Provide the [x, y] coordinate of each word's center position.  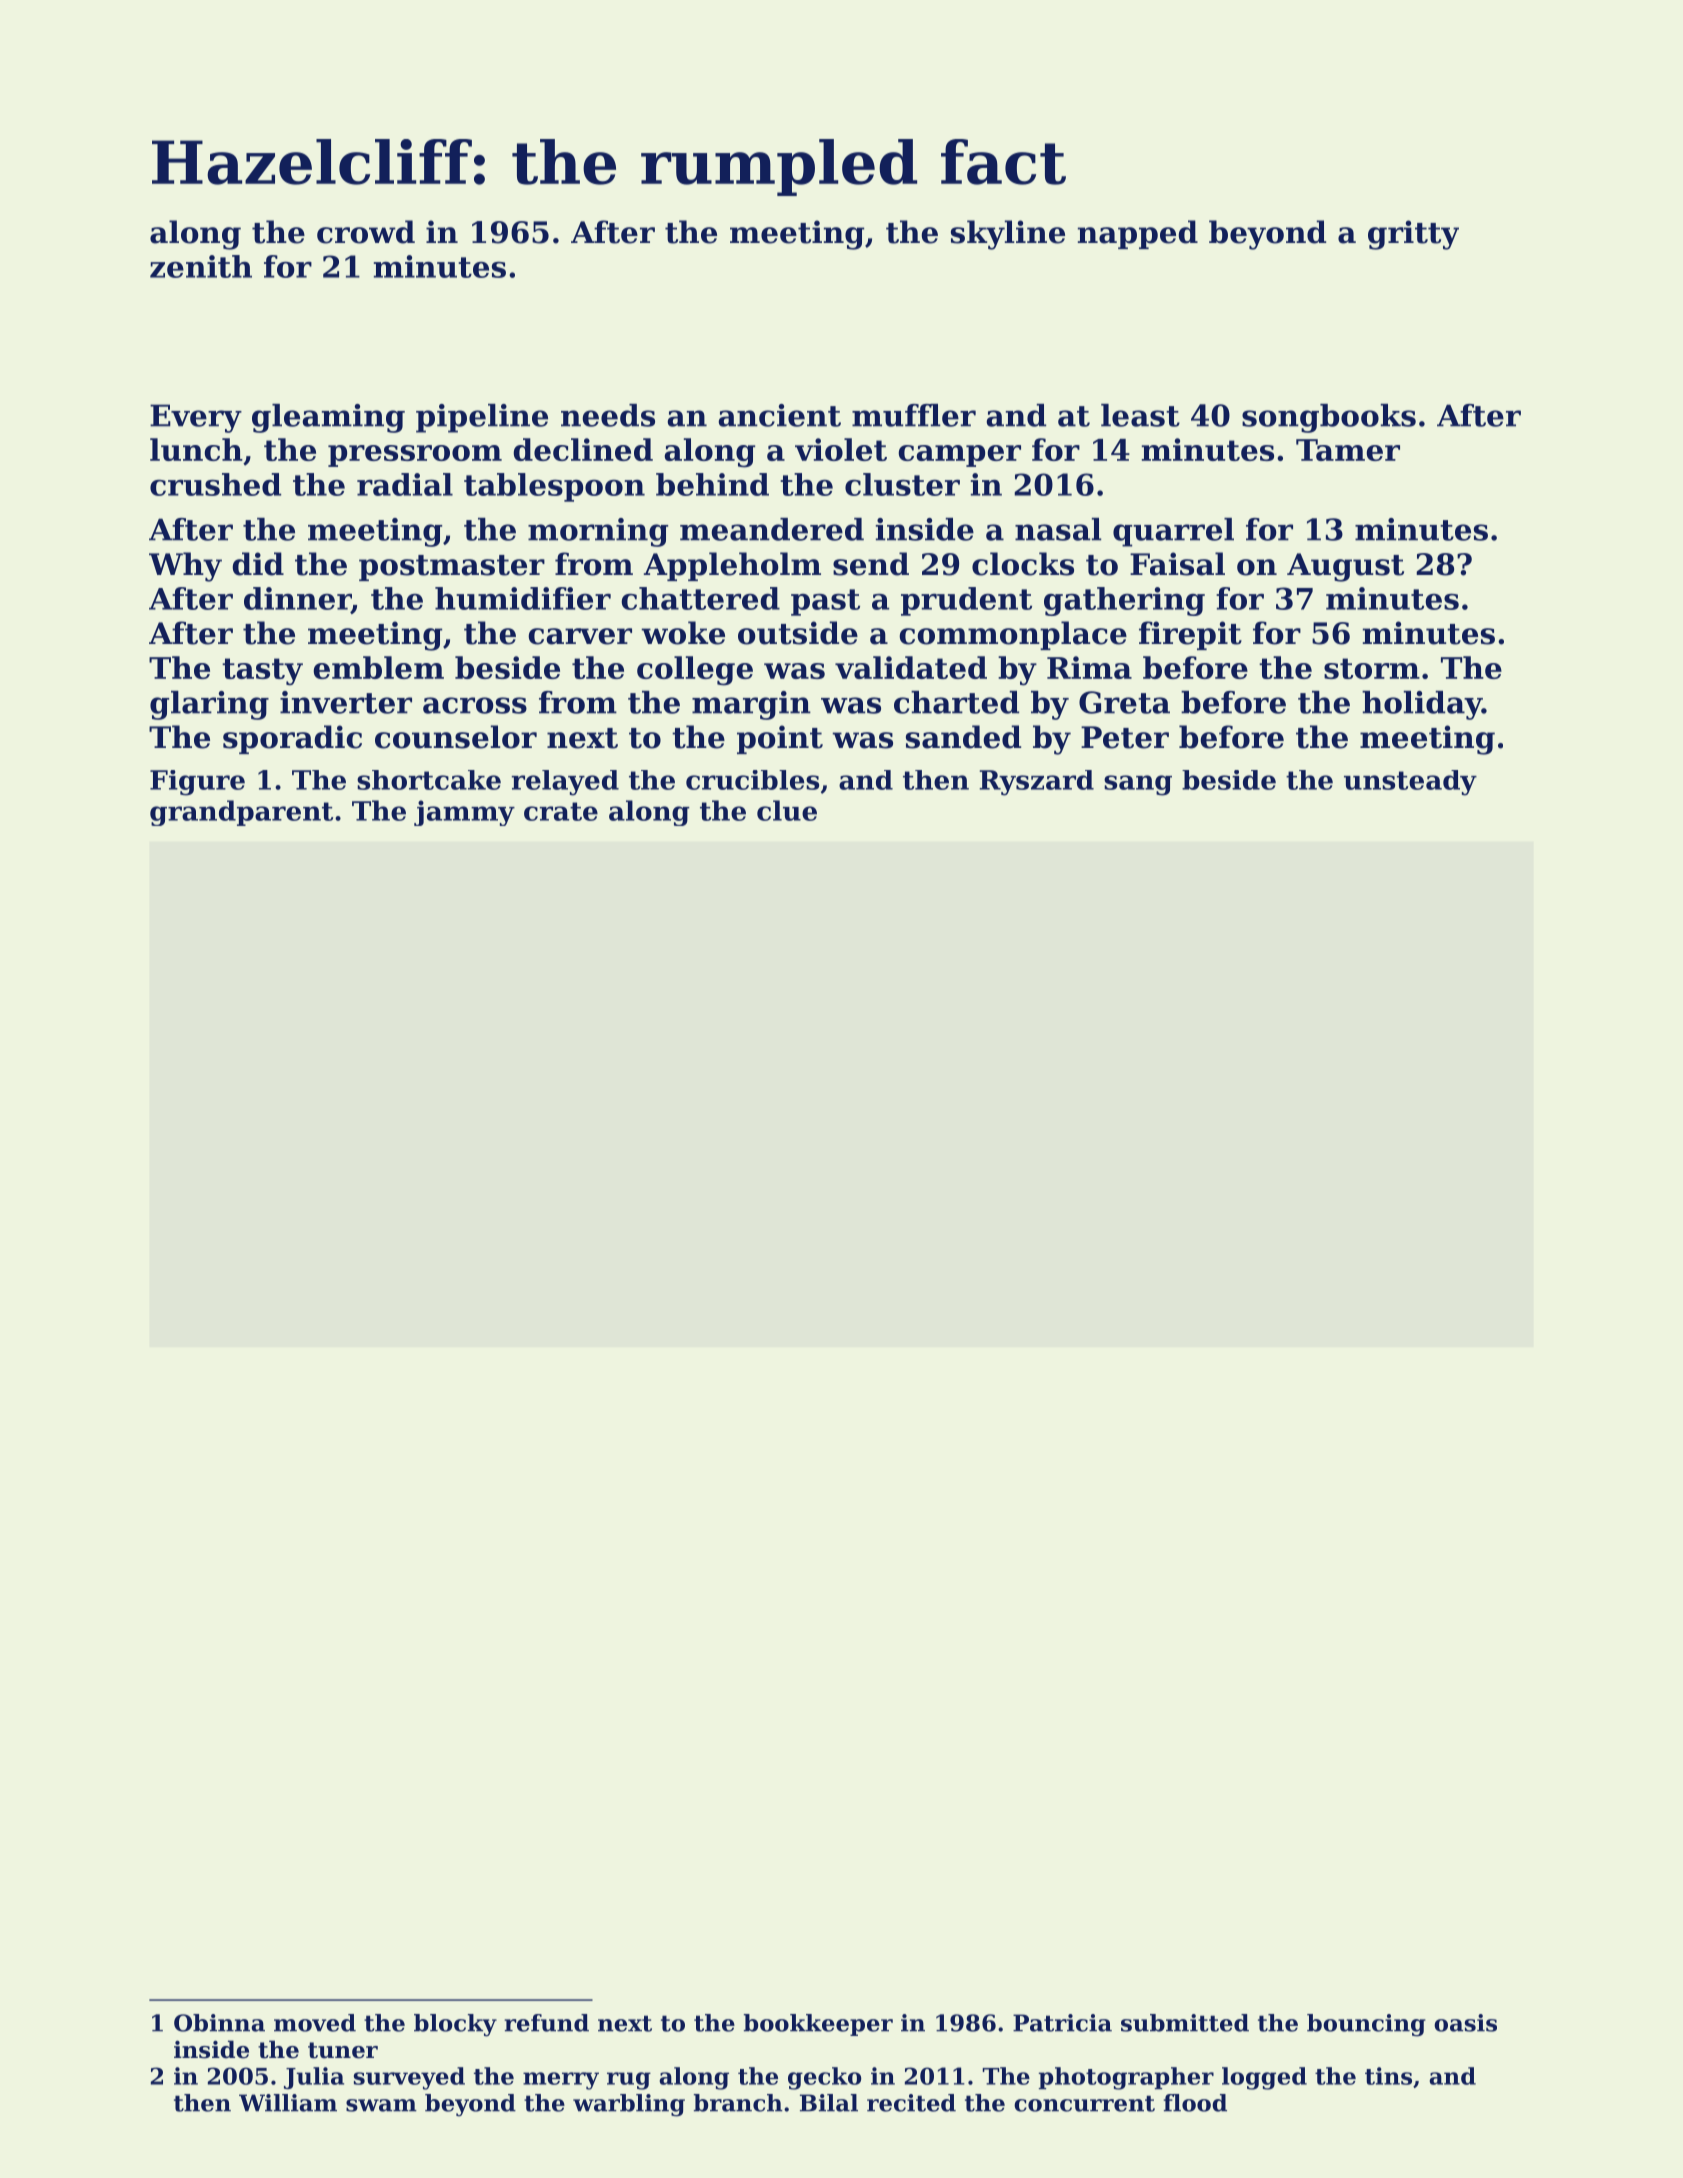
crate [561, 811]
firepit [1190, 635]
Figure [197, 783]
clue [787, 810]
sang [1138, 785]
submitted [1185, 2023]
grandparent [241, 813]
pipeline [482, 418]
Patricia [1062, 2023]
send [871, 564]
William [288, 2103]
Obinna [219, 2023]
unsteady [1410, 783]
